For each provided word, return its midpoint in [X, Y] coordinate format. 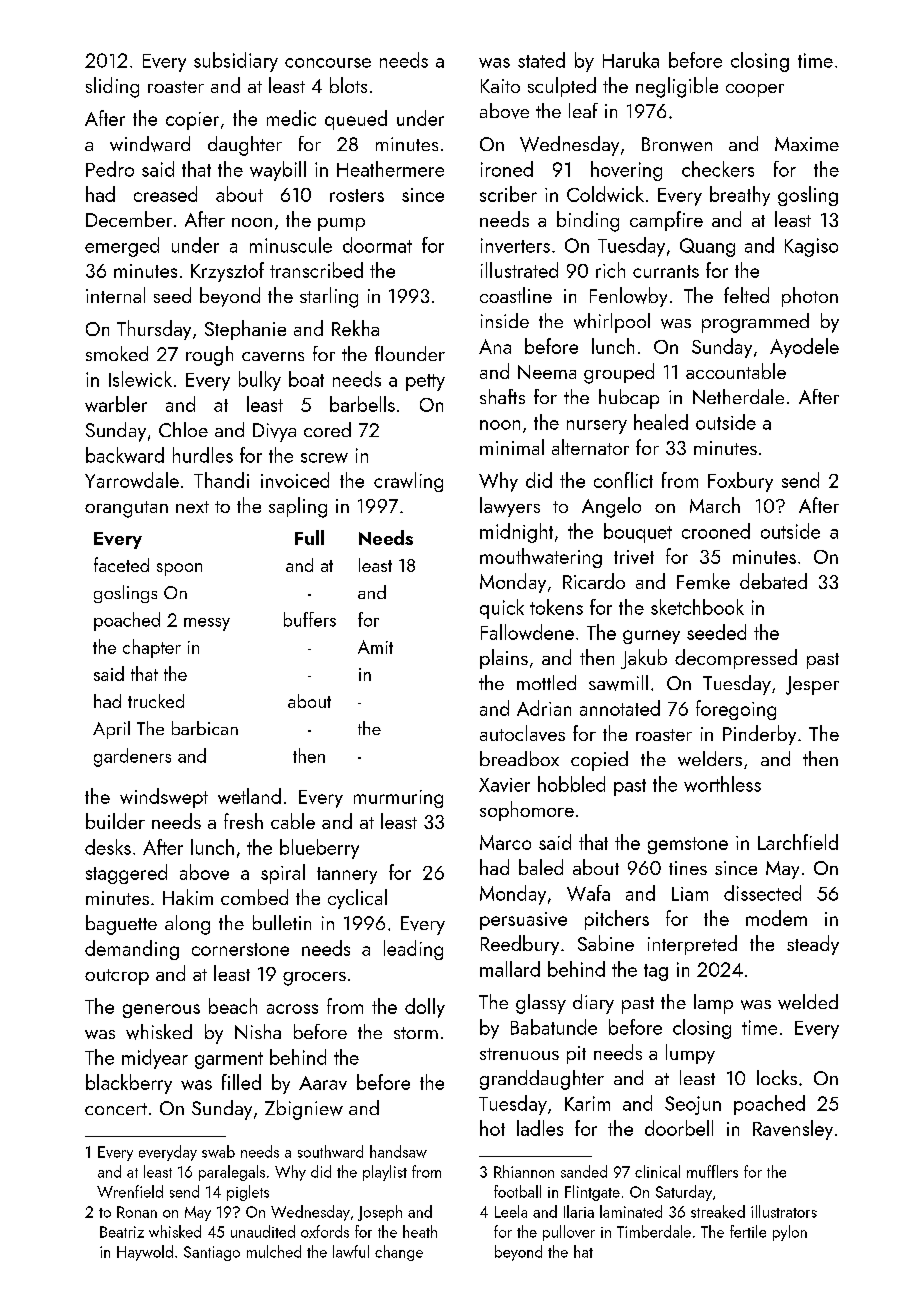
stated [541, 60]
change [399, 1253]
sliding [112, 87]
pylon [790, 1233]
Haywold [145, 1253]
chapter [152, 648]
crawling [408, 482]
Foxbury [740, 482]
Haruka [631, 60]
